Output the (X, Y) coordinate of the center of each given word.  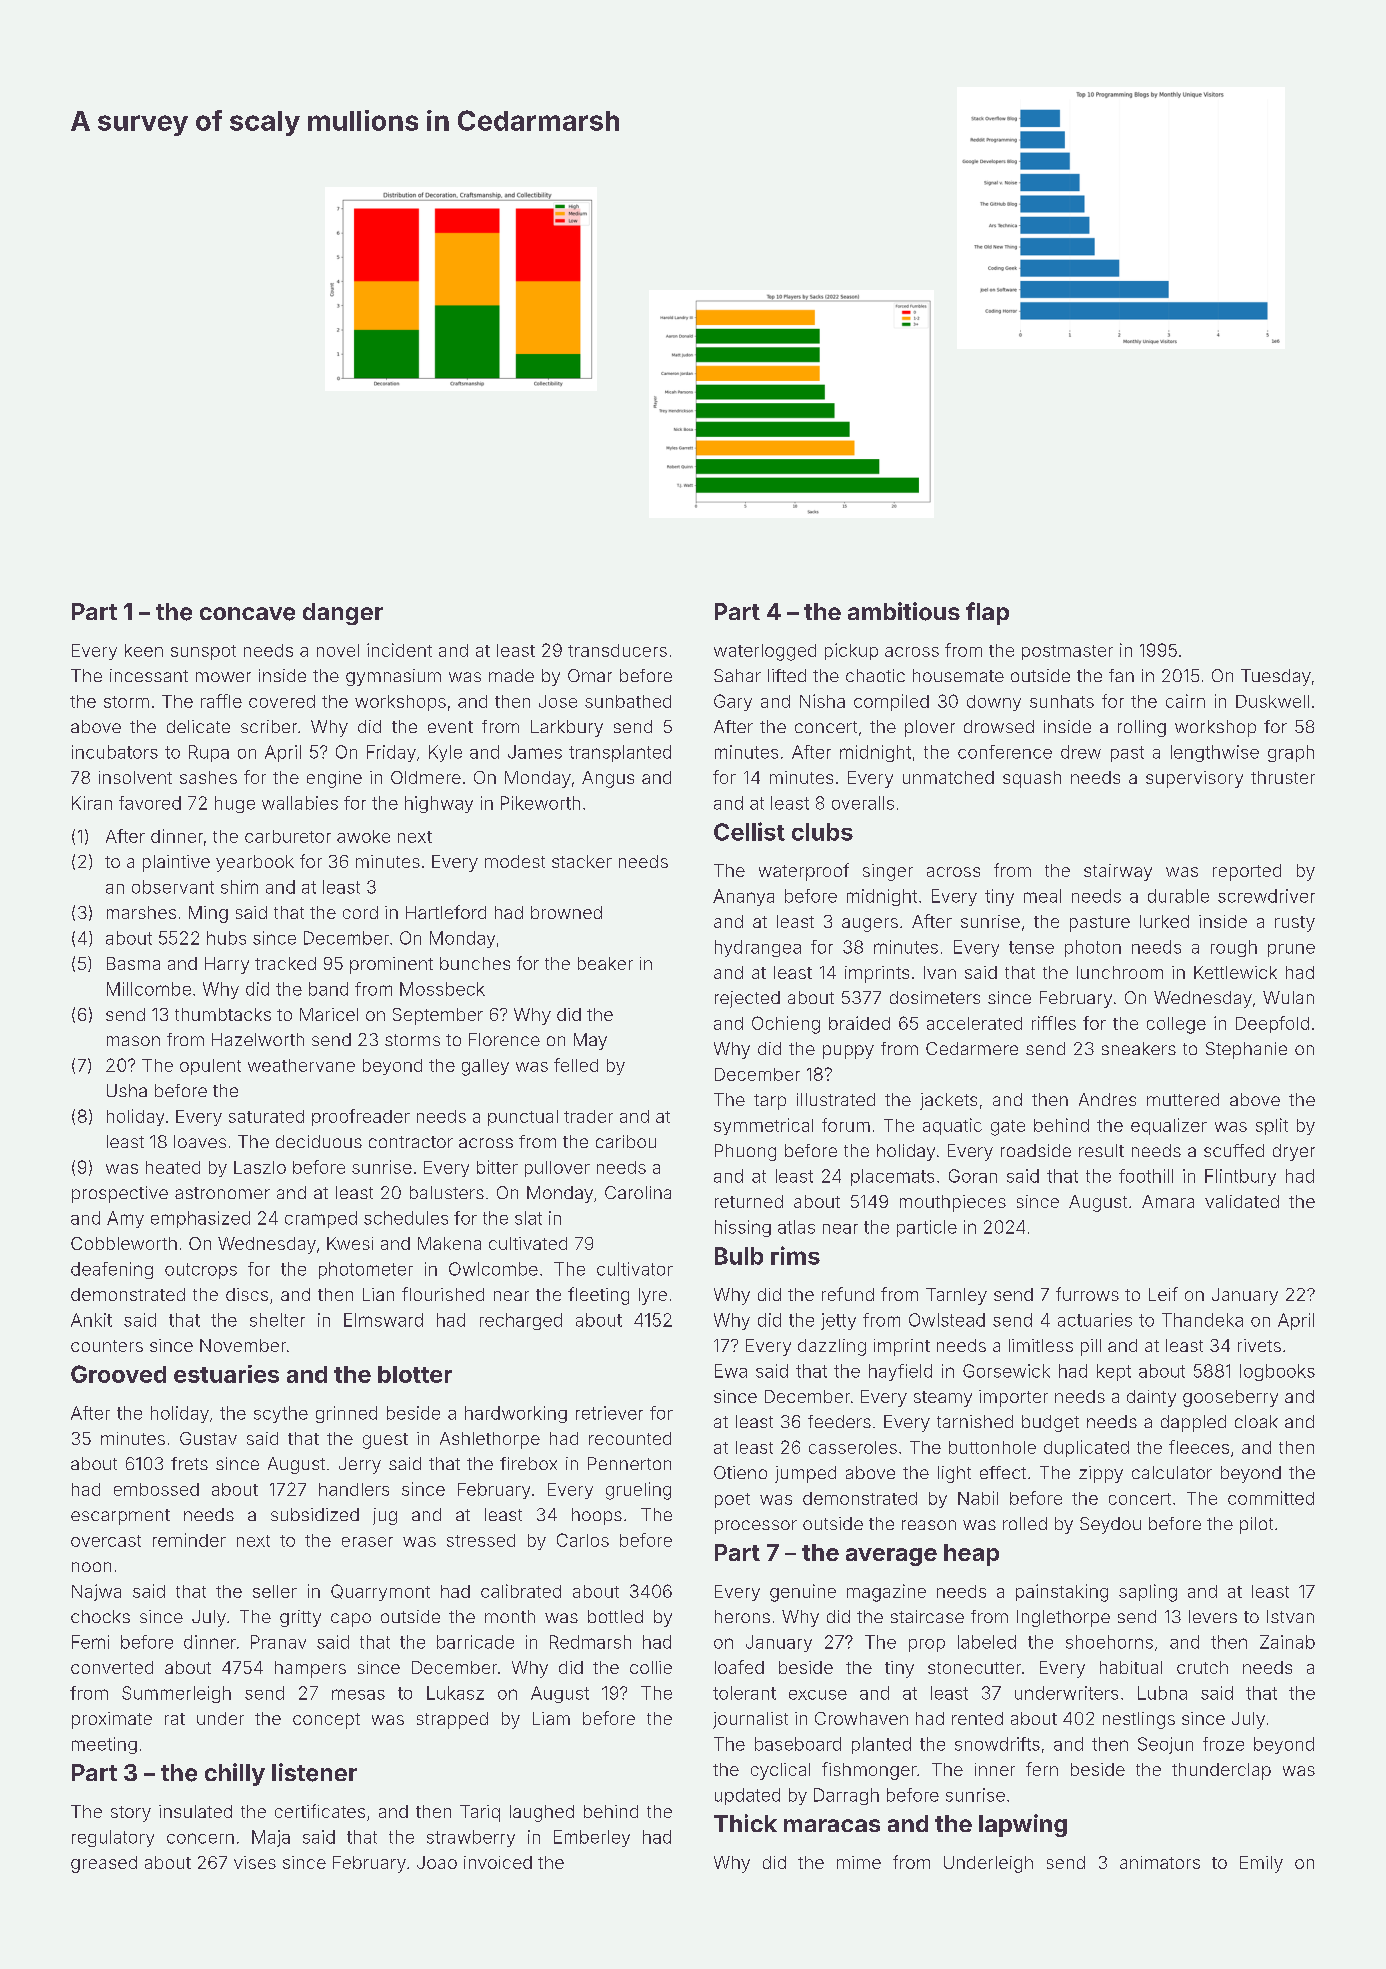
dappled (1193, 1423)
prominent (391, 965)
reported (1247, 872)
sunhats (1062, 701)
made (511, 675)
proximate (112, 1720)
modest (515, 861)
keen (144, 650)
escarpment (120, 1517)
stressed (481, 1540)
